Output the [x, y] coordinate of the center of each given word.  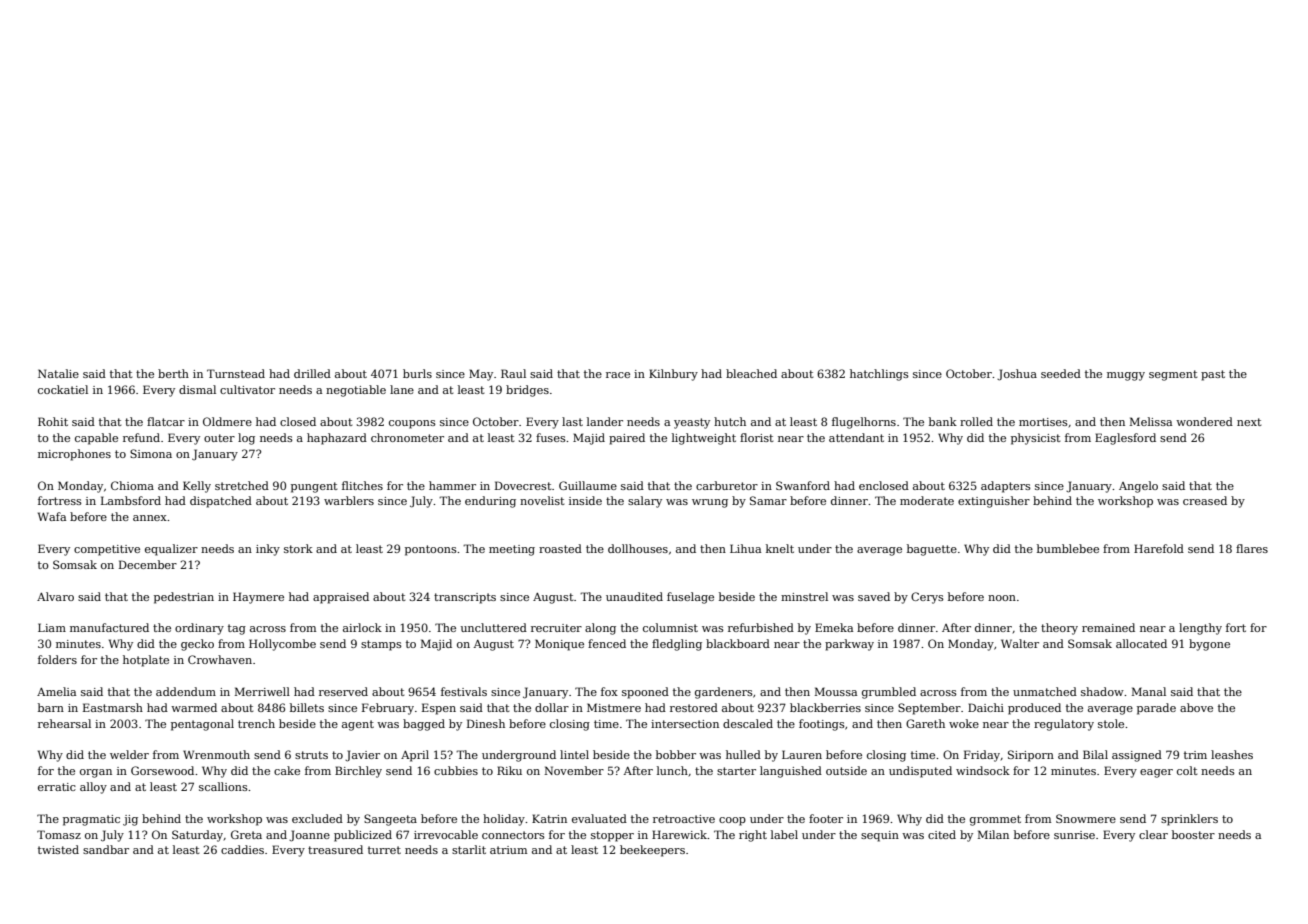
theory [1059, 629]
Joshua [1017, 375]
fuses [551, 437]
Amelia [56, 691]
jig [130, 820]
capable [96, 439]
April [415, 756]
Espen [439, 709]
